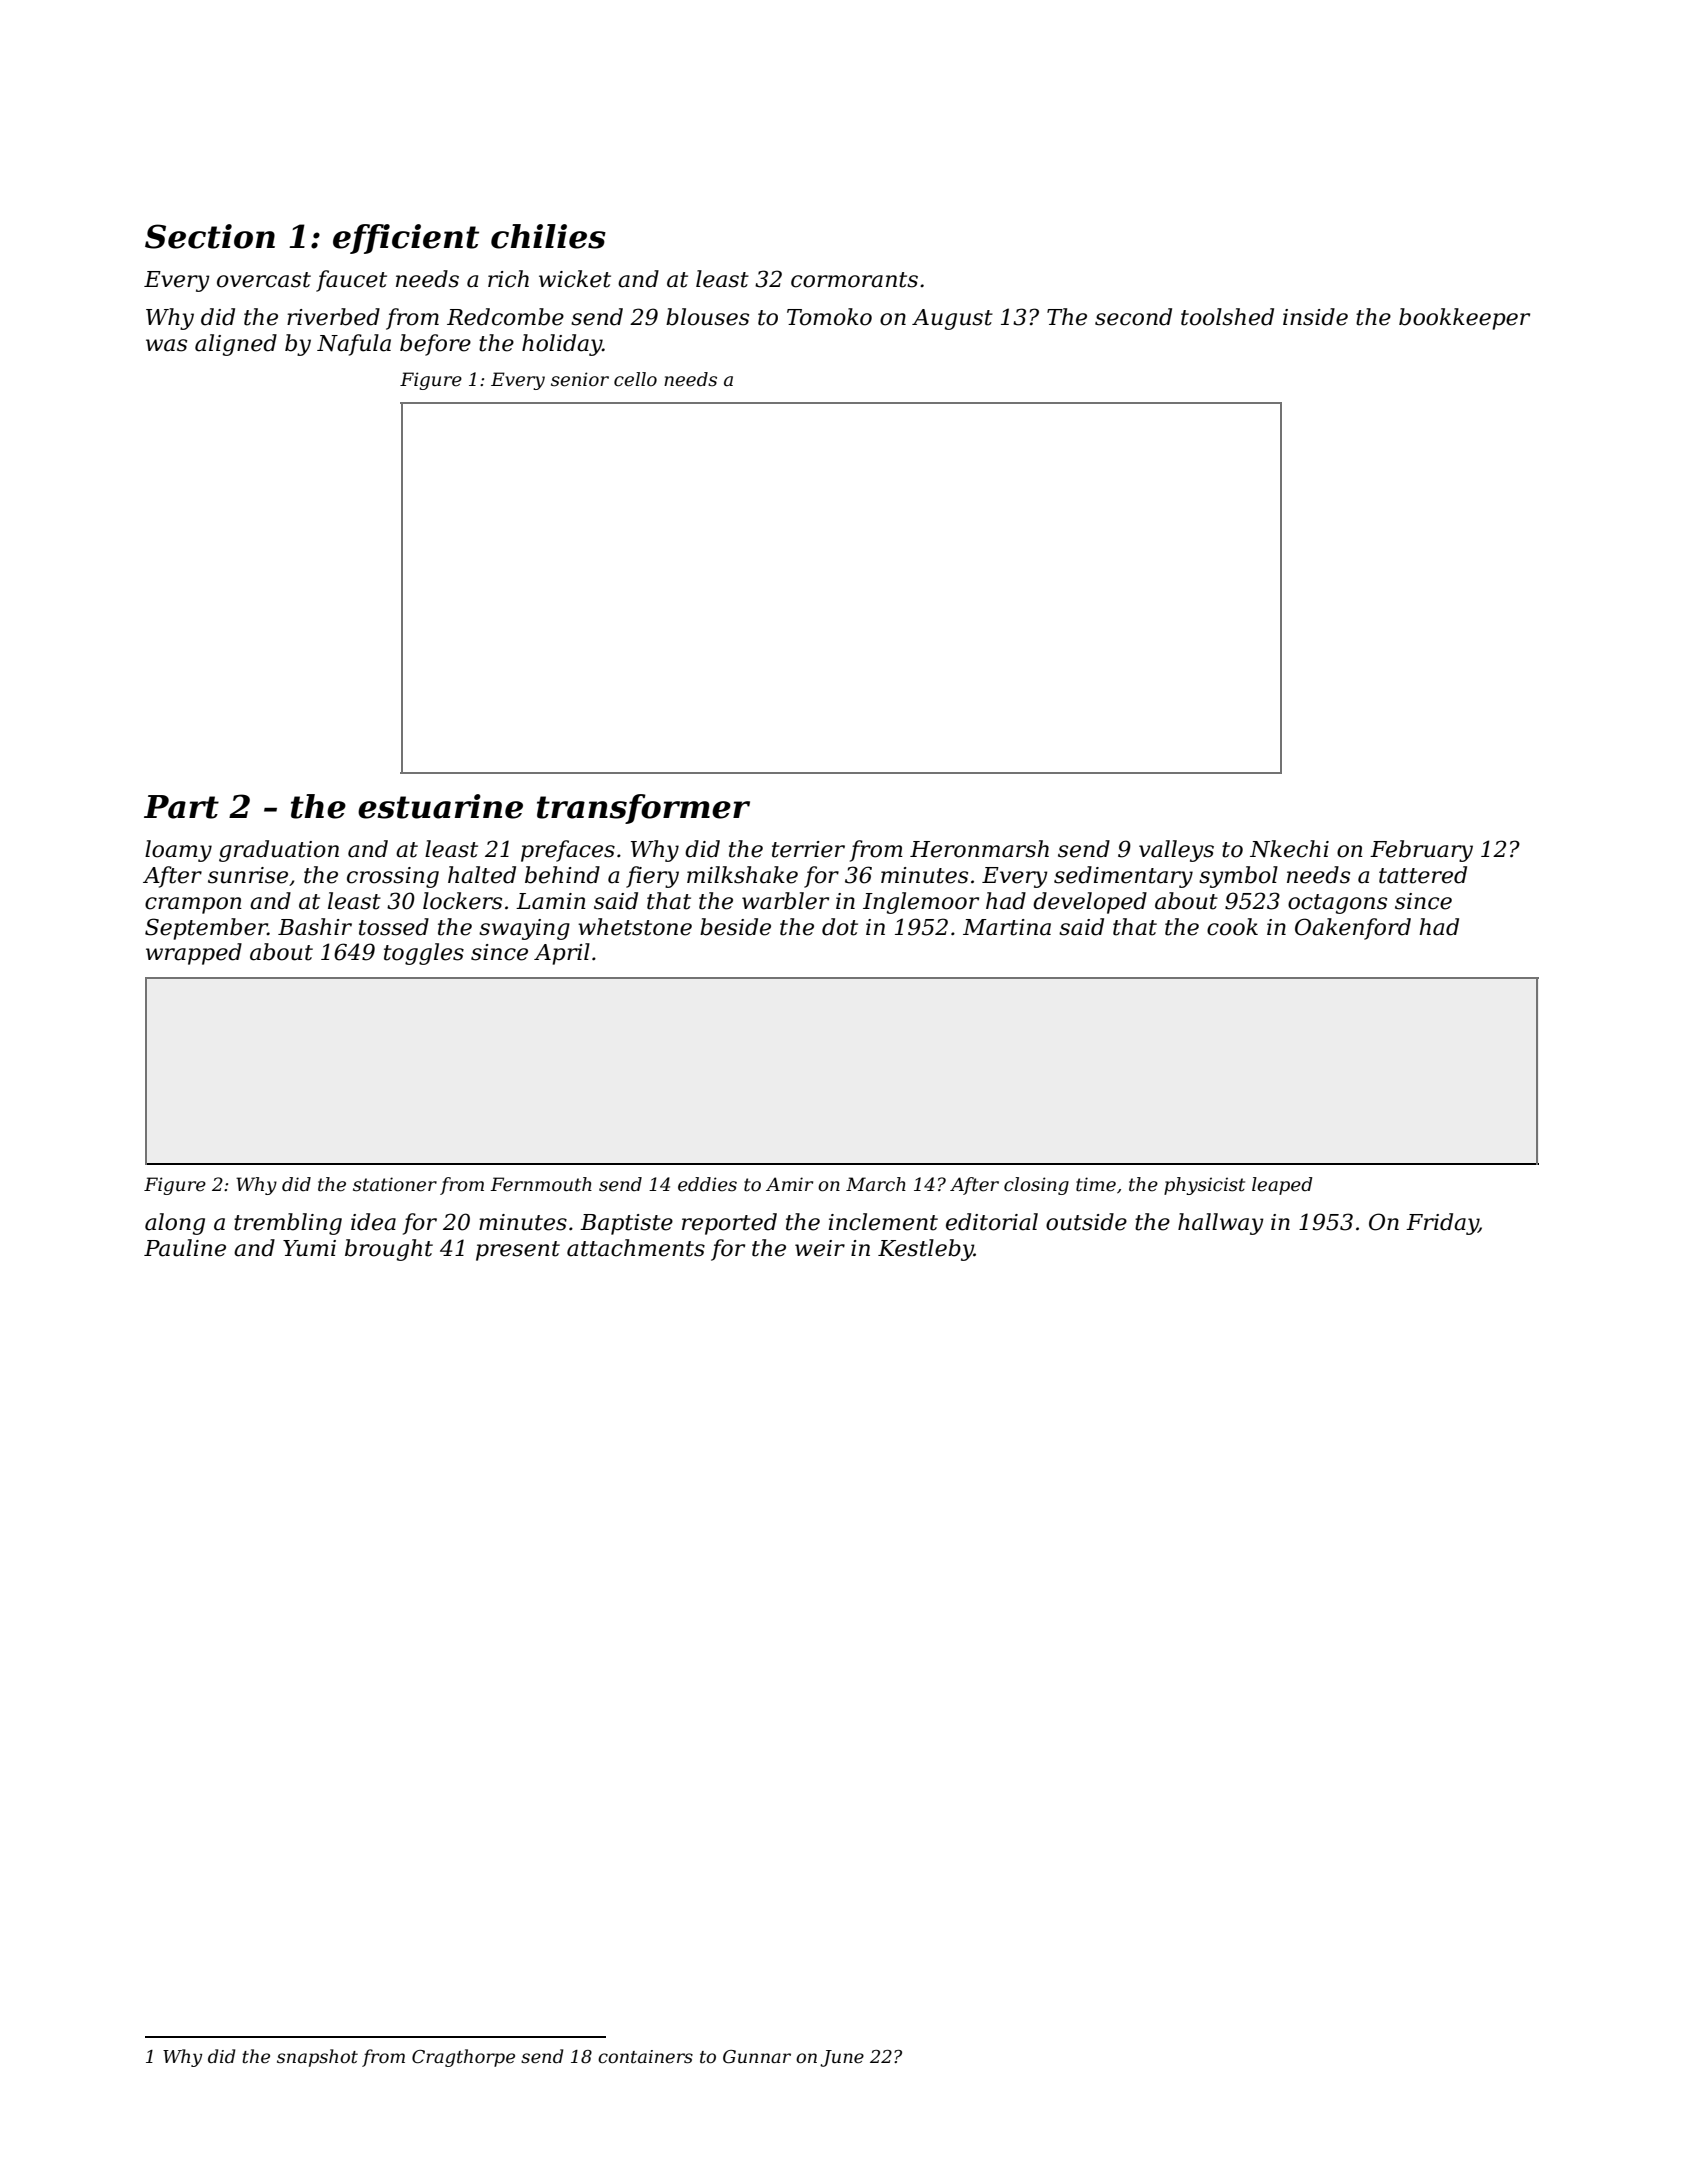 Image resolution: width=1683 pixels, height=2178 pixels. Describe the element at coordinates (1315, 317) in the screenshot. I see `inside` at that location.
